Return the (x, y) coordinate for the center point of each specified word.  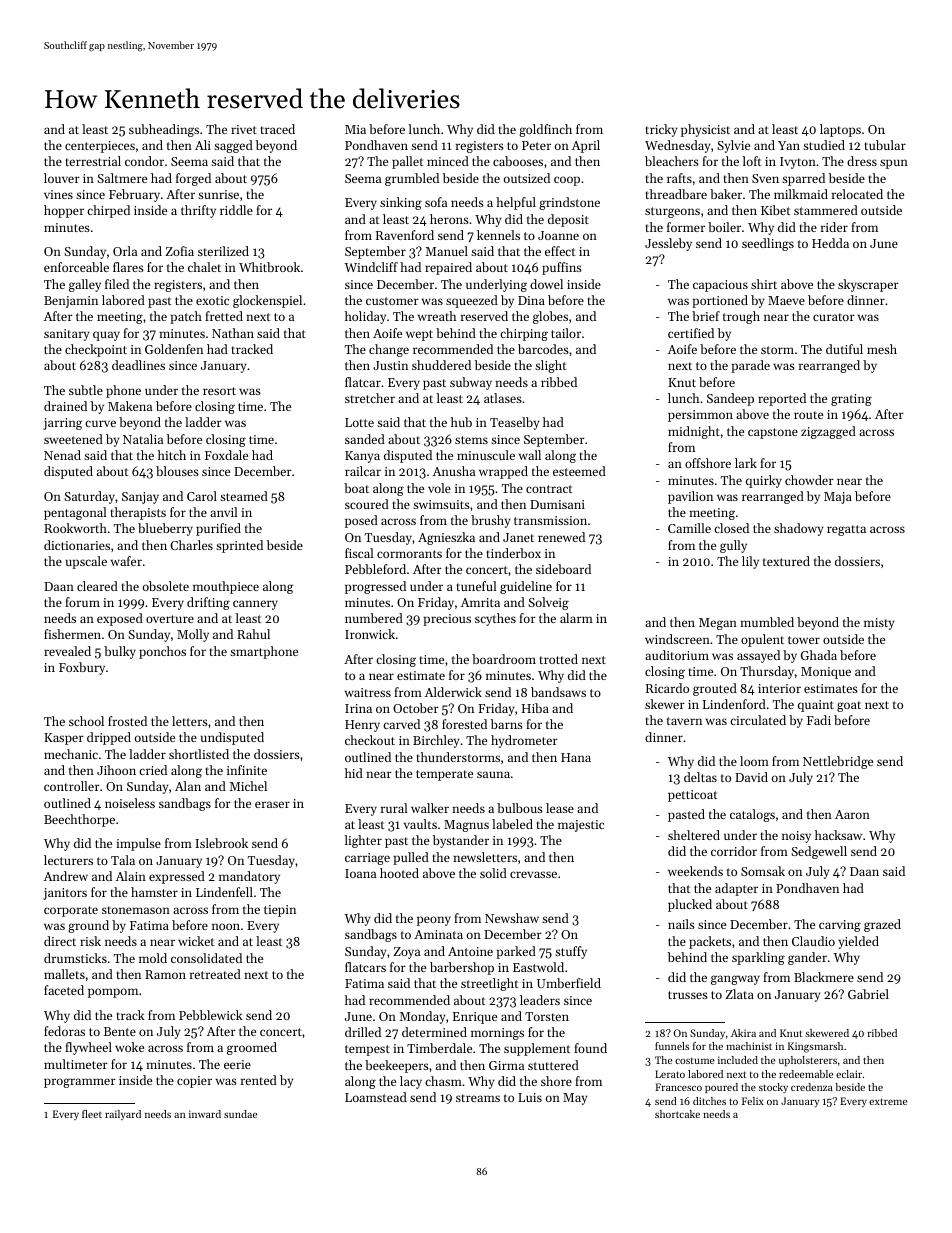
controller (72, 786)
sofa (436, 202)
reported (782, 399)
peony (434, 921)
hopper (64, 211)
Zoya (407, 953)
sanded (365, 439)
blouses (177, 471)
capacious (720, 286)
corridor (734, 851)
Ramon (165, 974)
